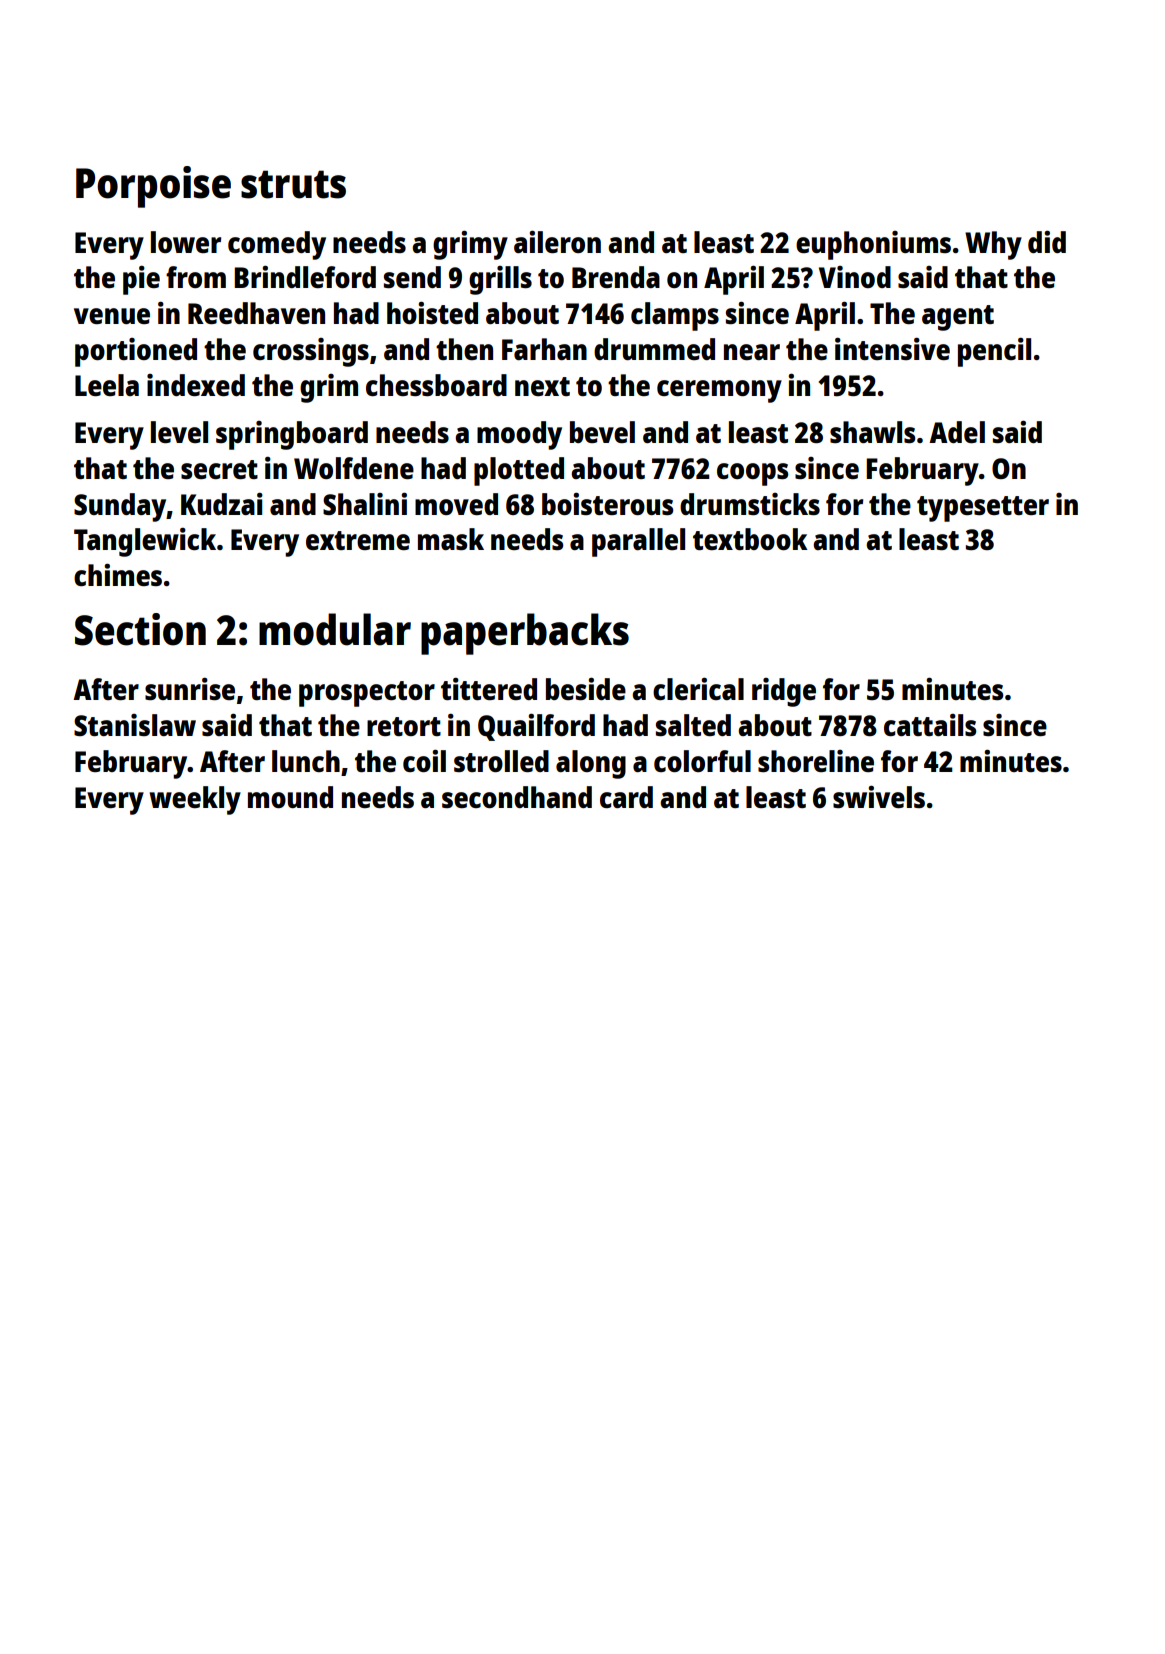 This document has height=1654, width=1165. I want to click on chessboard, so click(436, 385).
